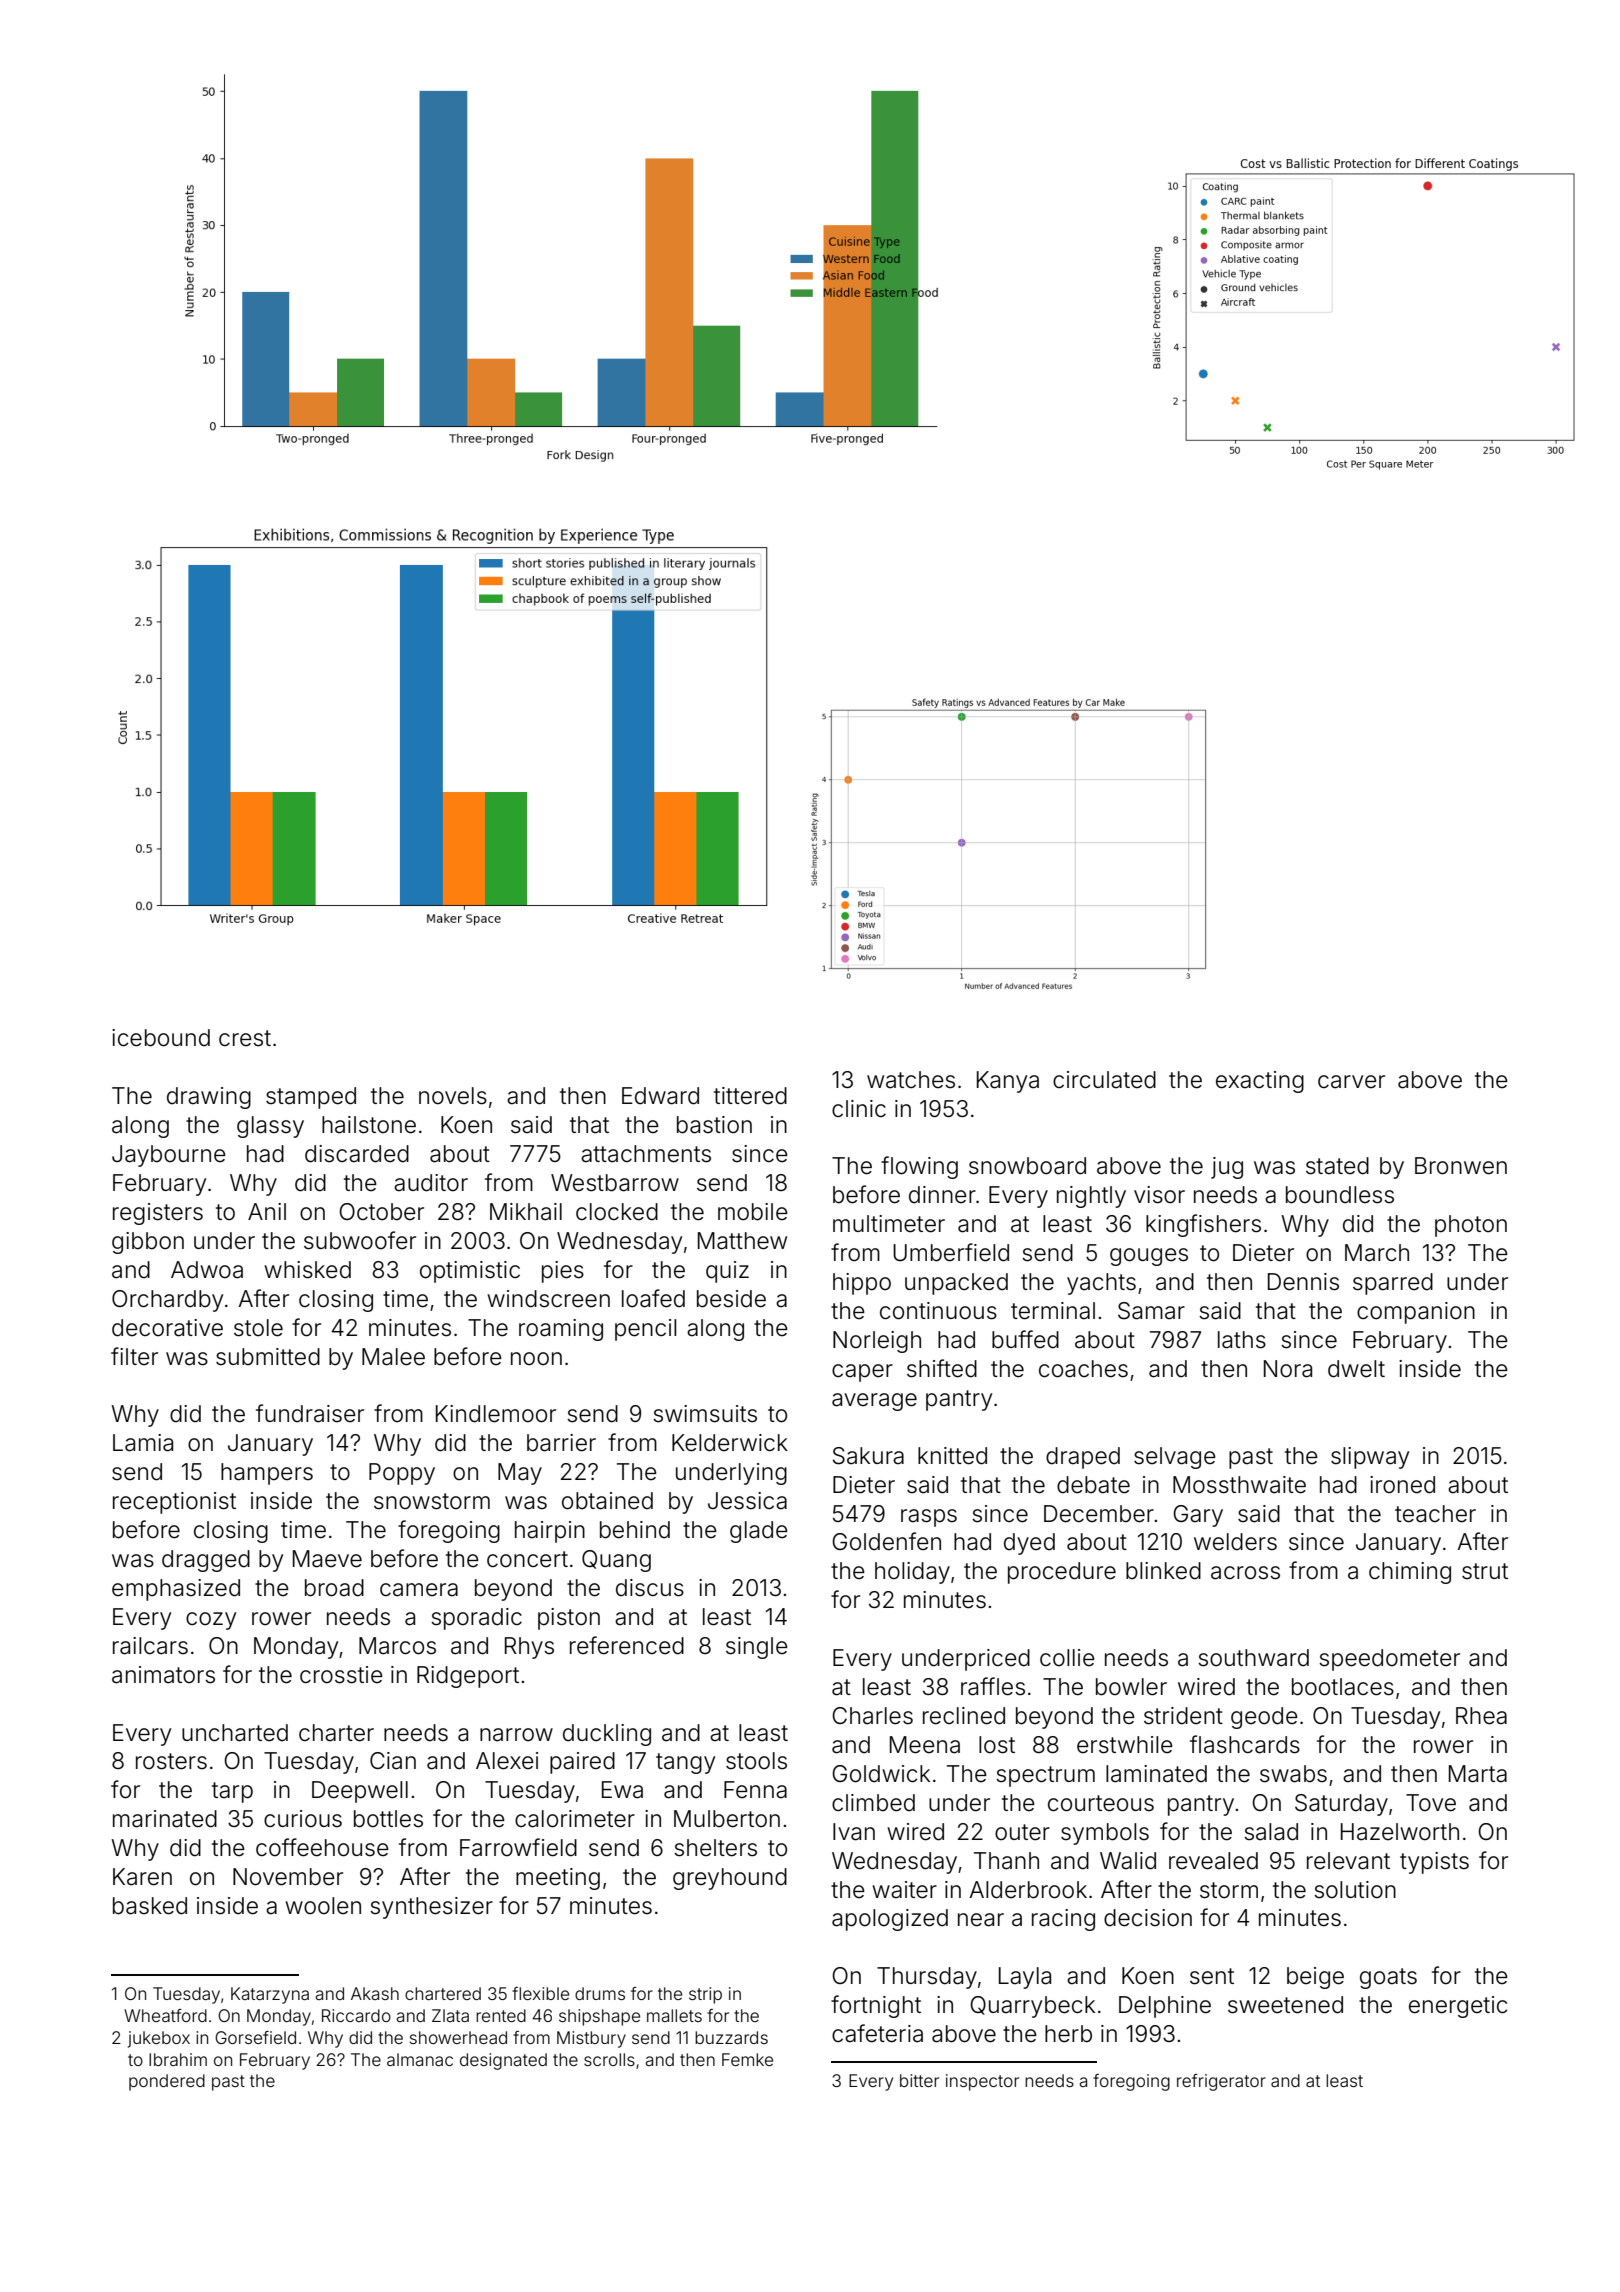 The width and height of the screenshot is (1620, 2292). I want to click on circulated, so click(1104, 1080).
